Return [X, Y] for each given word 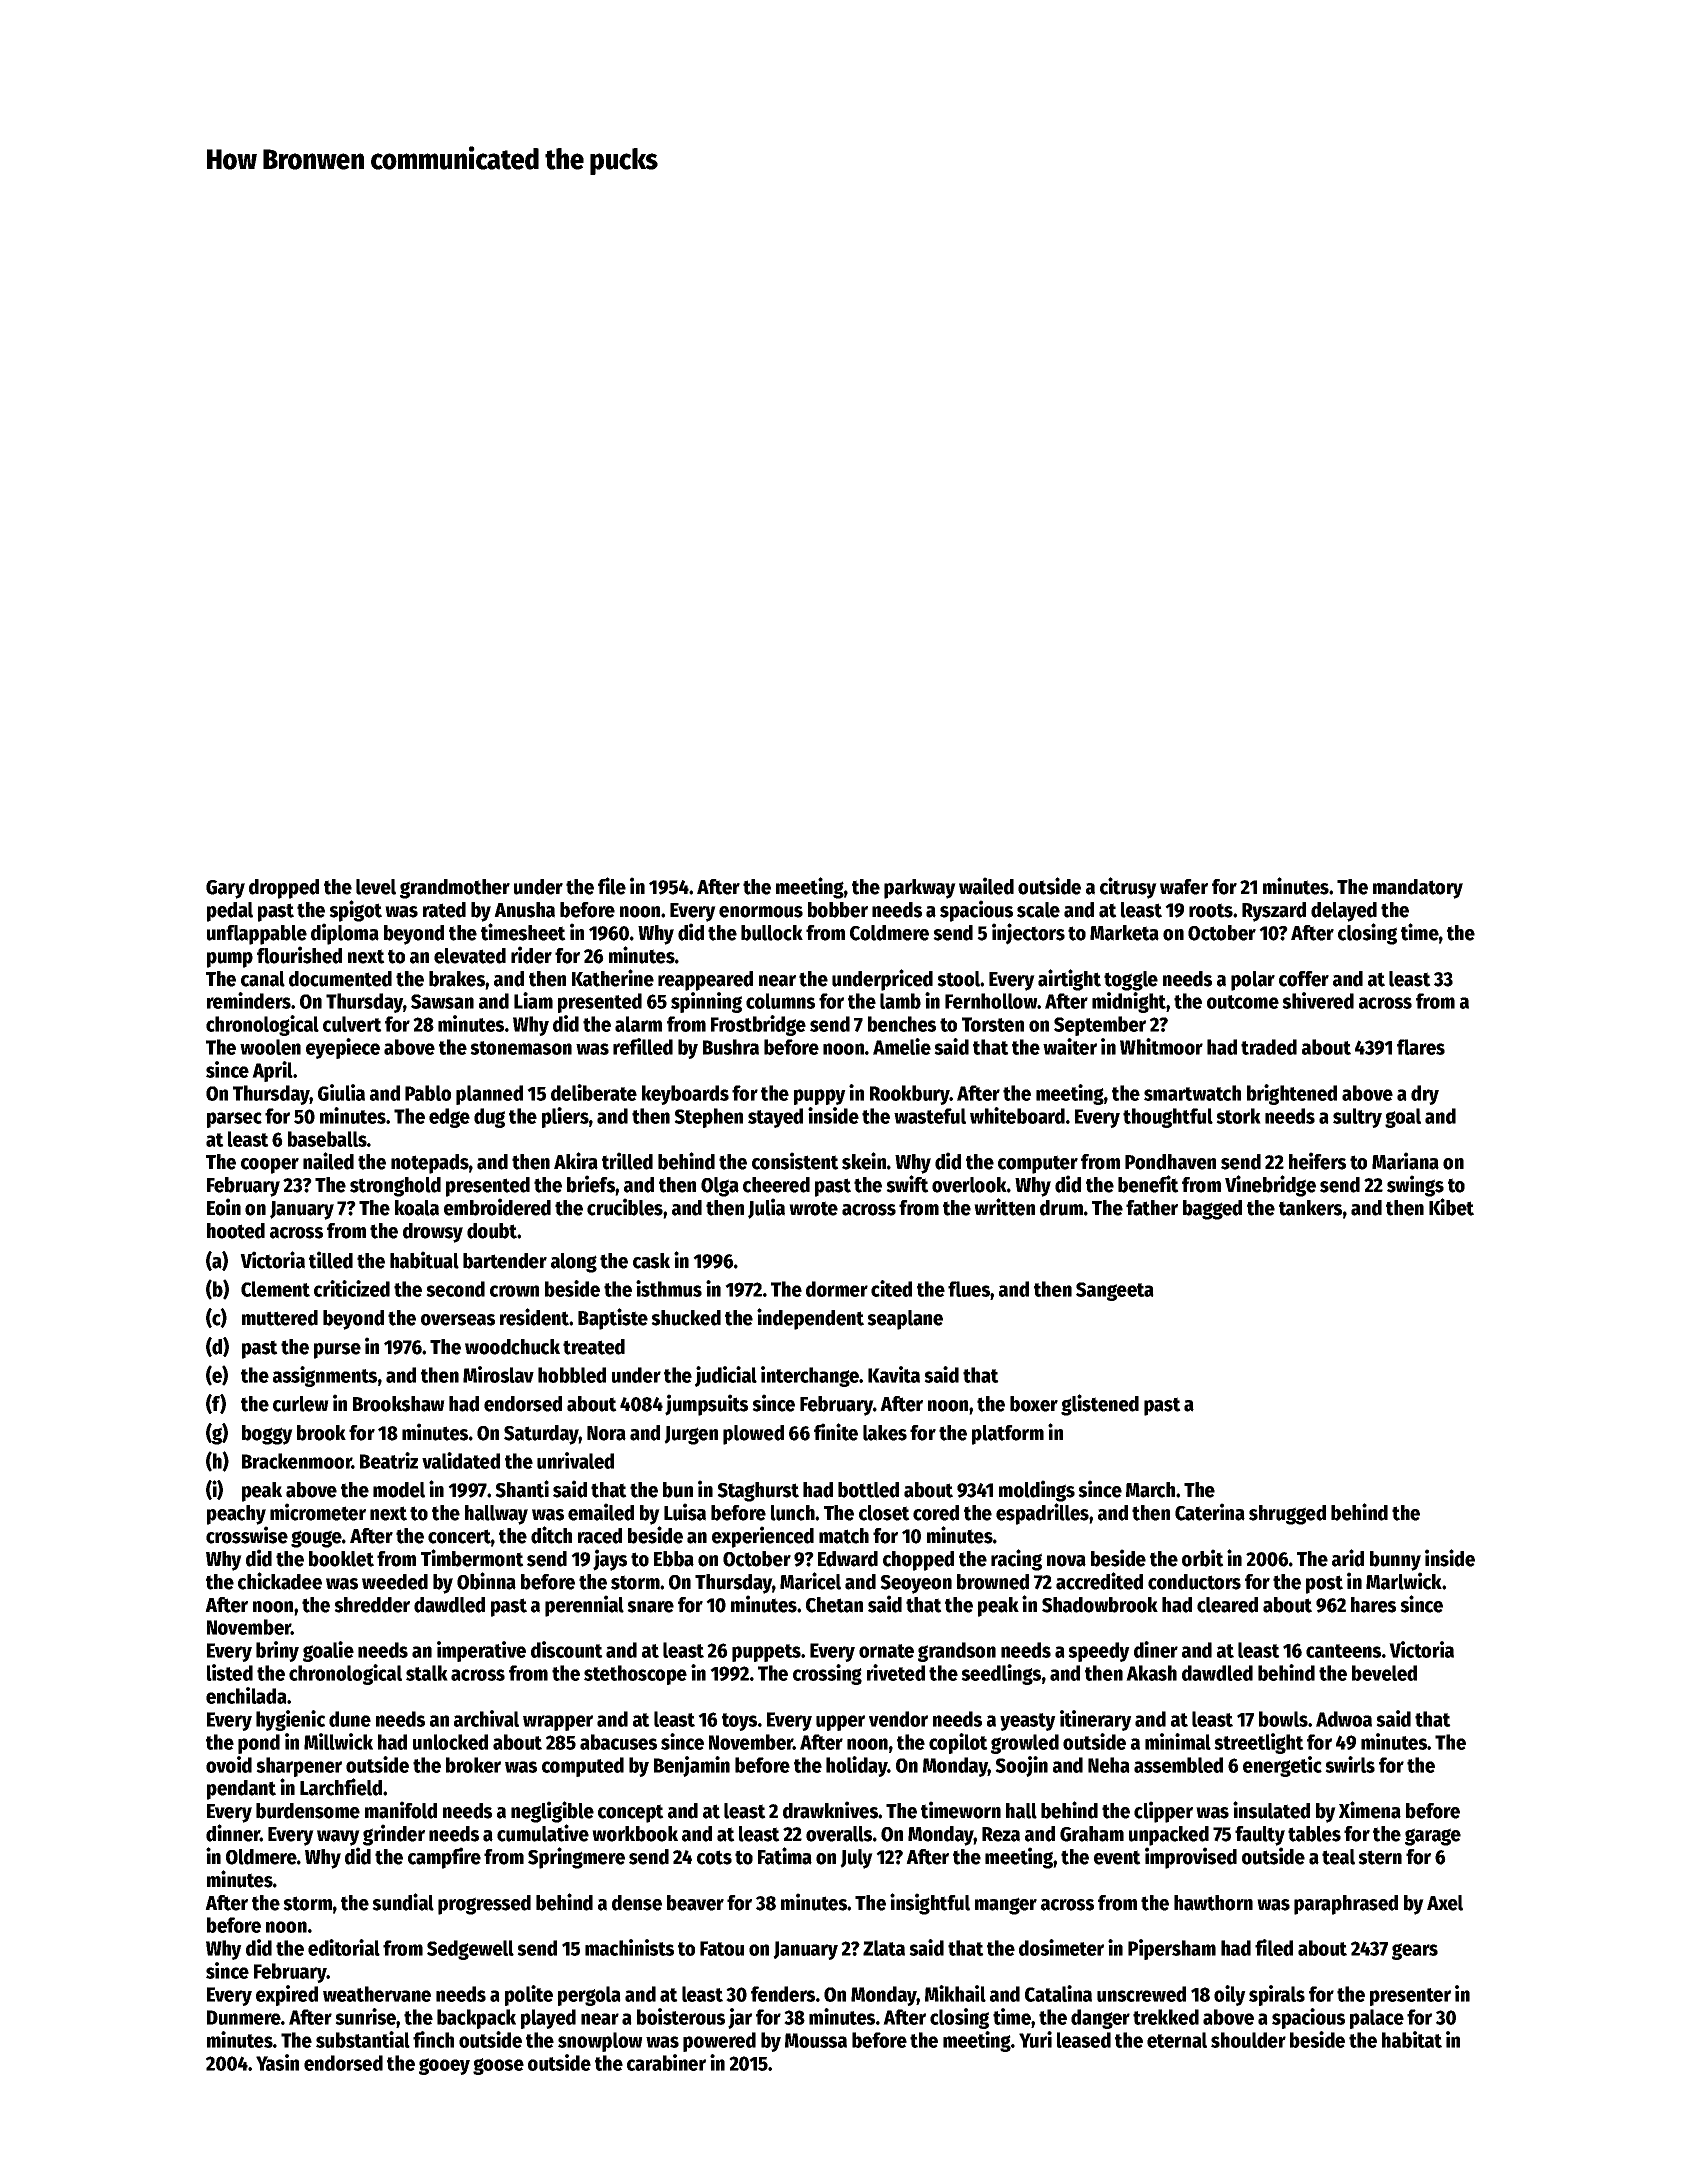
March [1150, 1490]
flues [969, 1290]
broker [473, 1765]
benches [902, 1024]
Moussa [816, 2040]
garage [1433, 1837]
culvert [352, 1024]
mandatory [1418, 889]
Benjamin [692, 1766]
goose [498, 2066]
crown [514, 1291]
